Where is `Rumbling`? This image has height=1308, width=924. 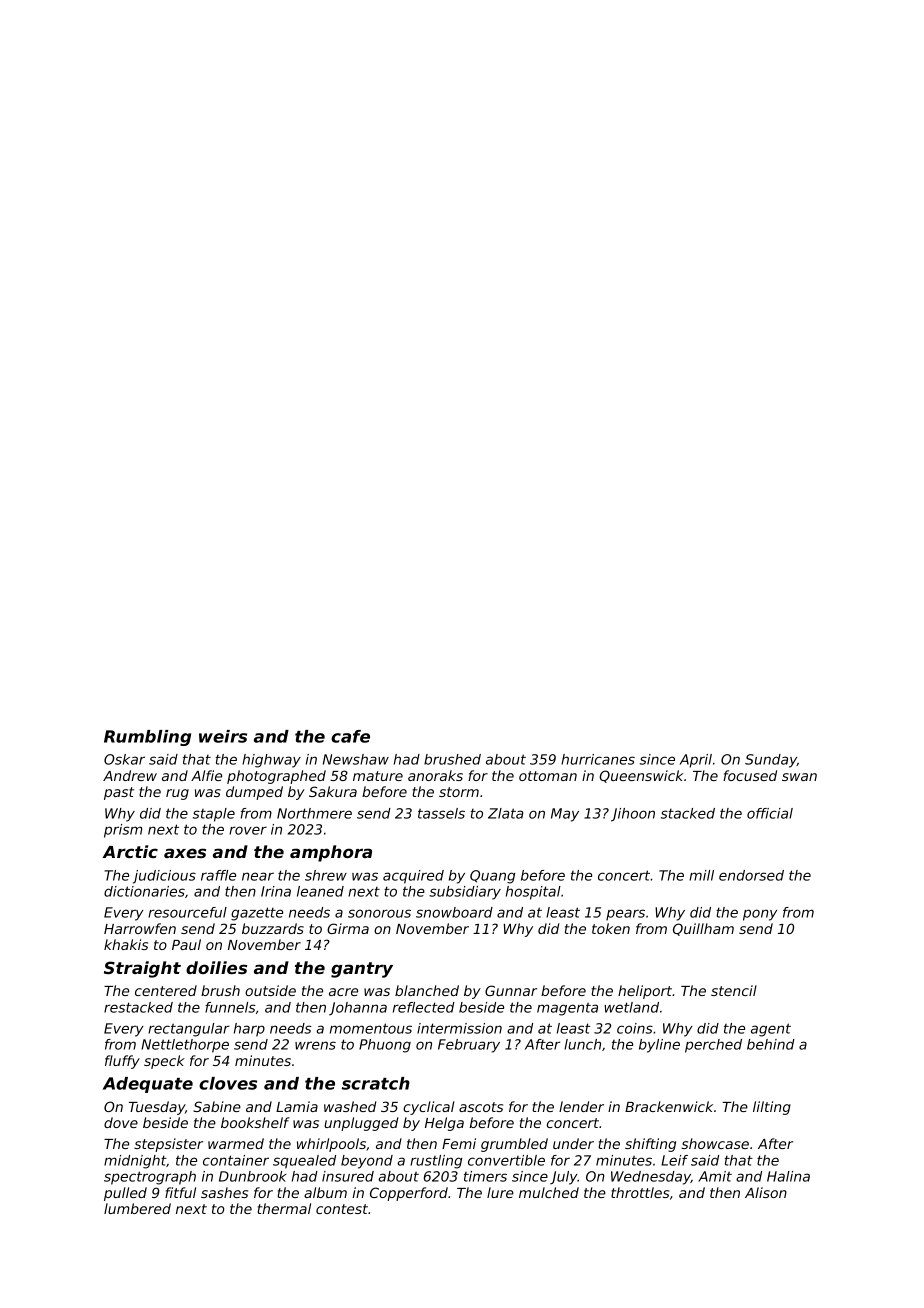 Rumbling is located at coordinates (147, 738).
